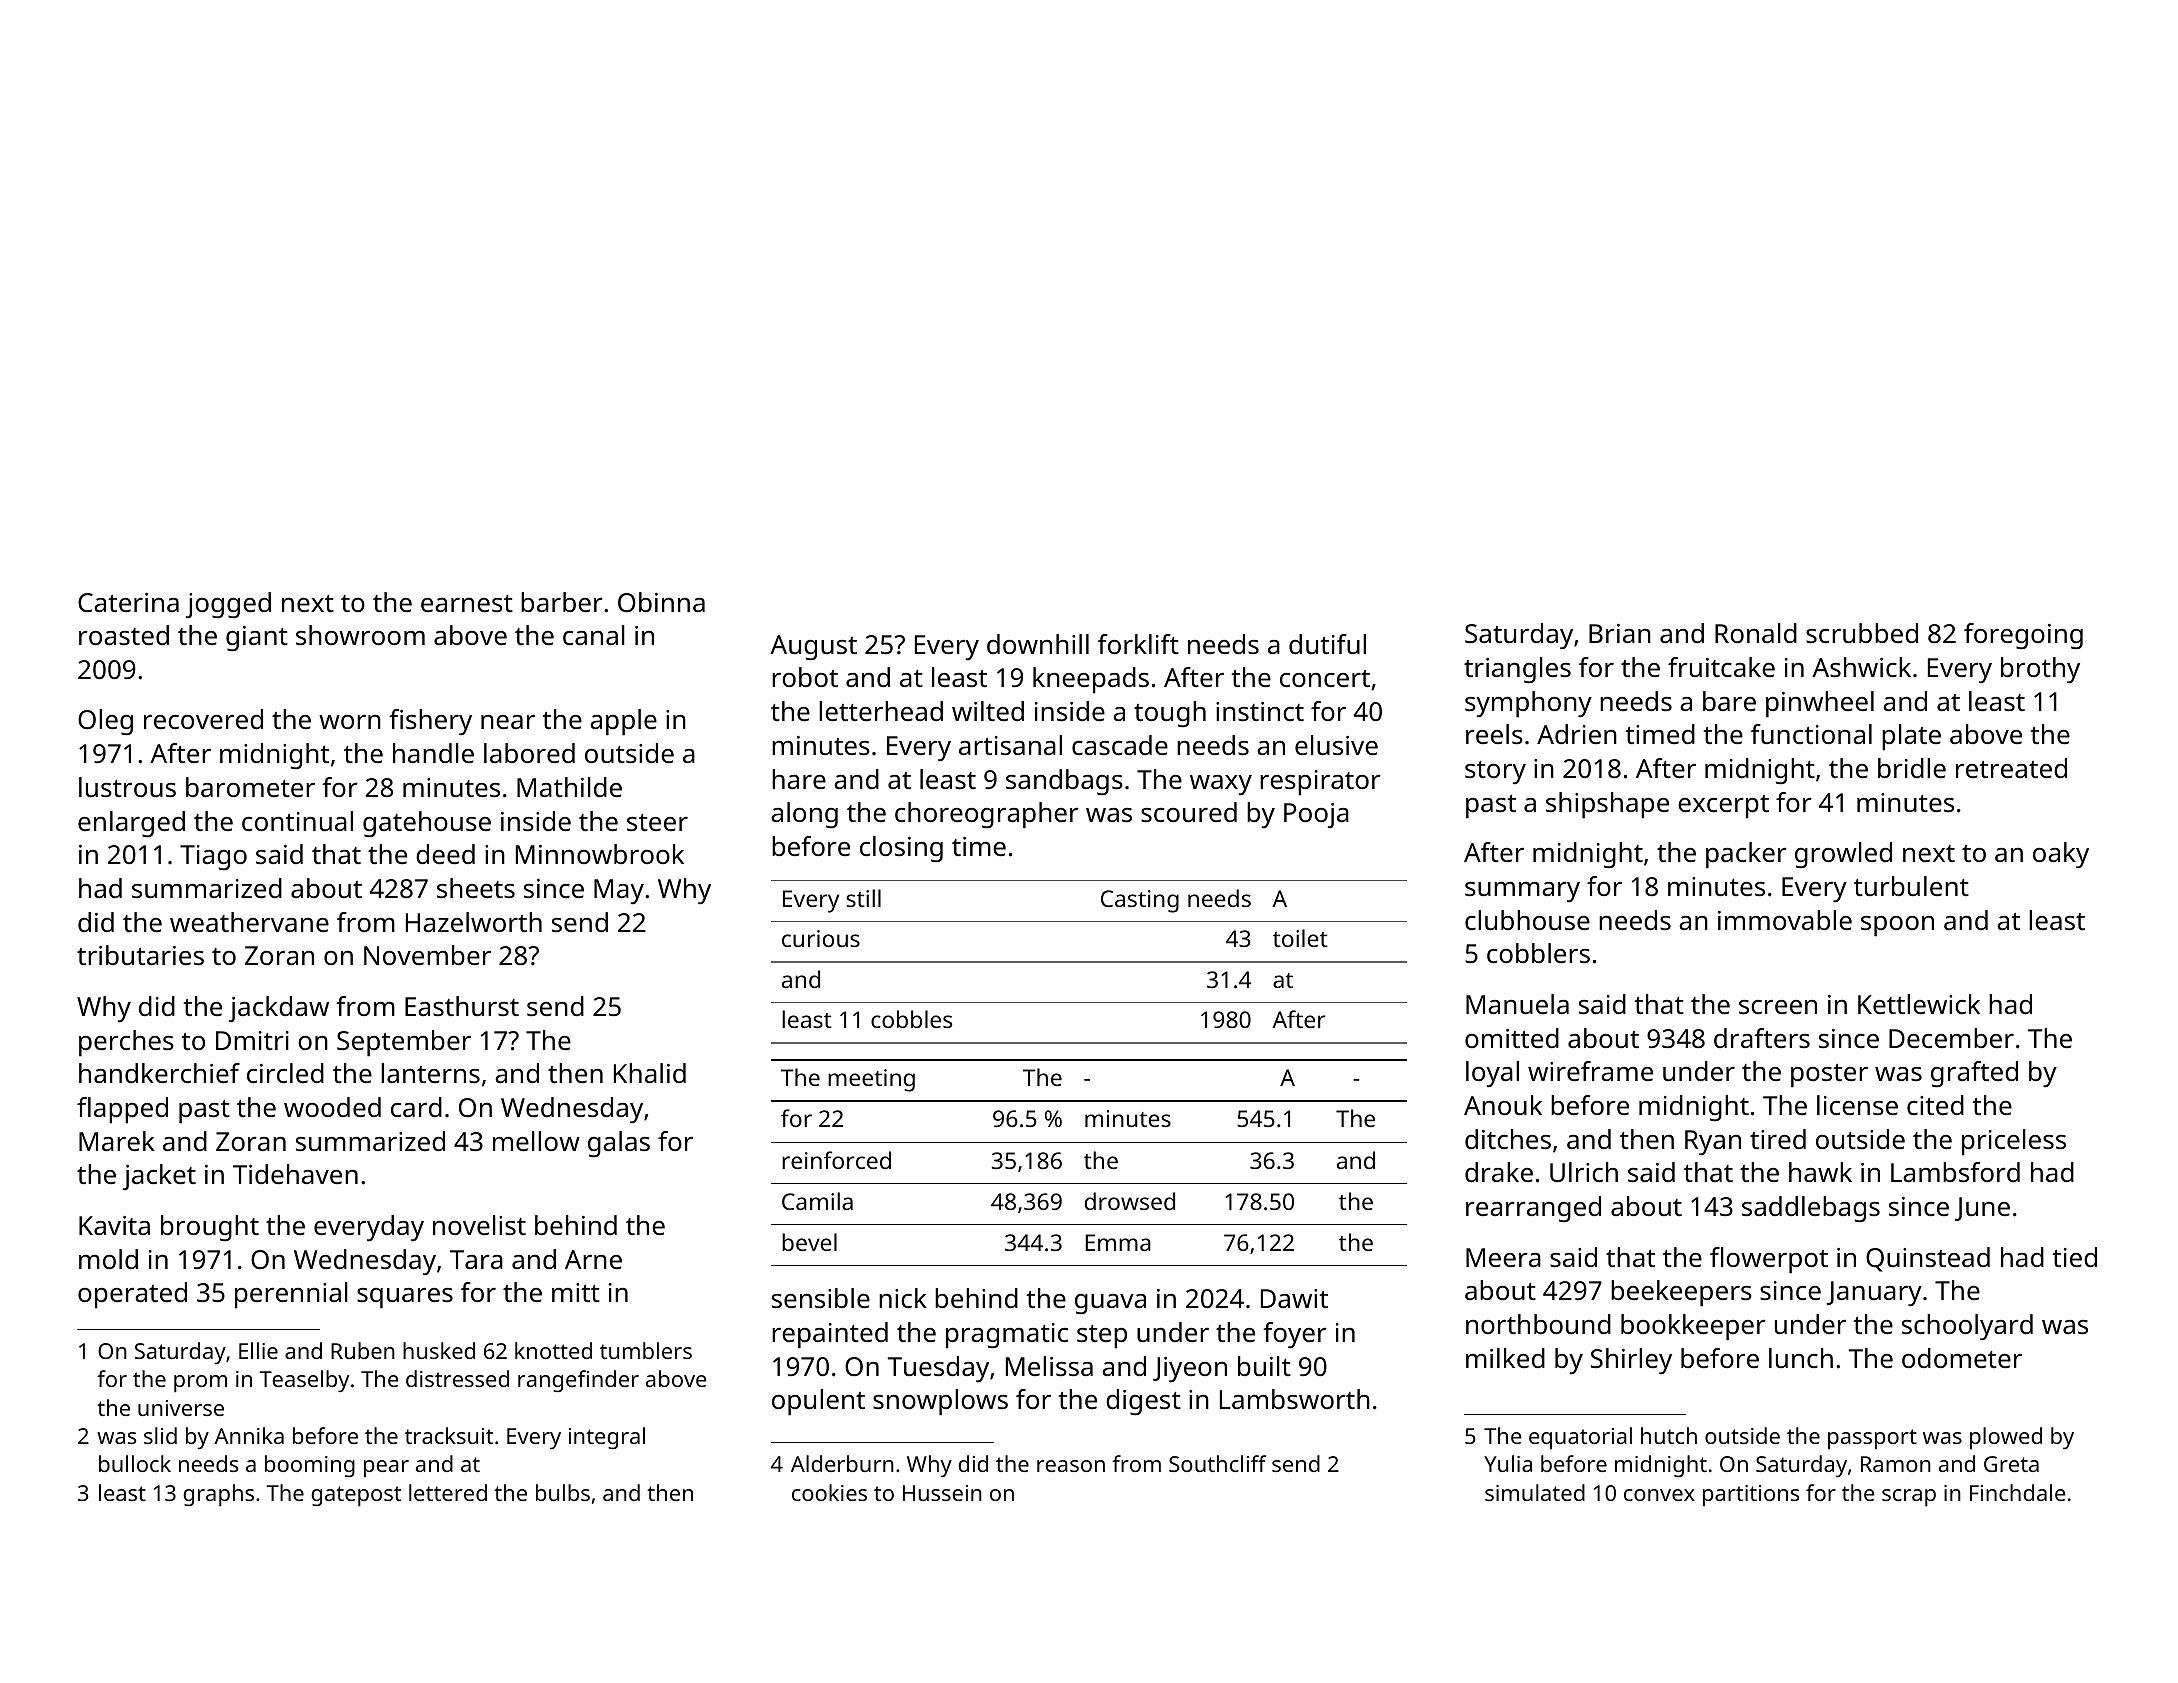 The width and height of the screenshot is (2178, 1683). Describe the element at coordinates (1620, 633) in the screenshot. I see `Brian` at that location.
